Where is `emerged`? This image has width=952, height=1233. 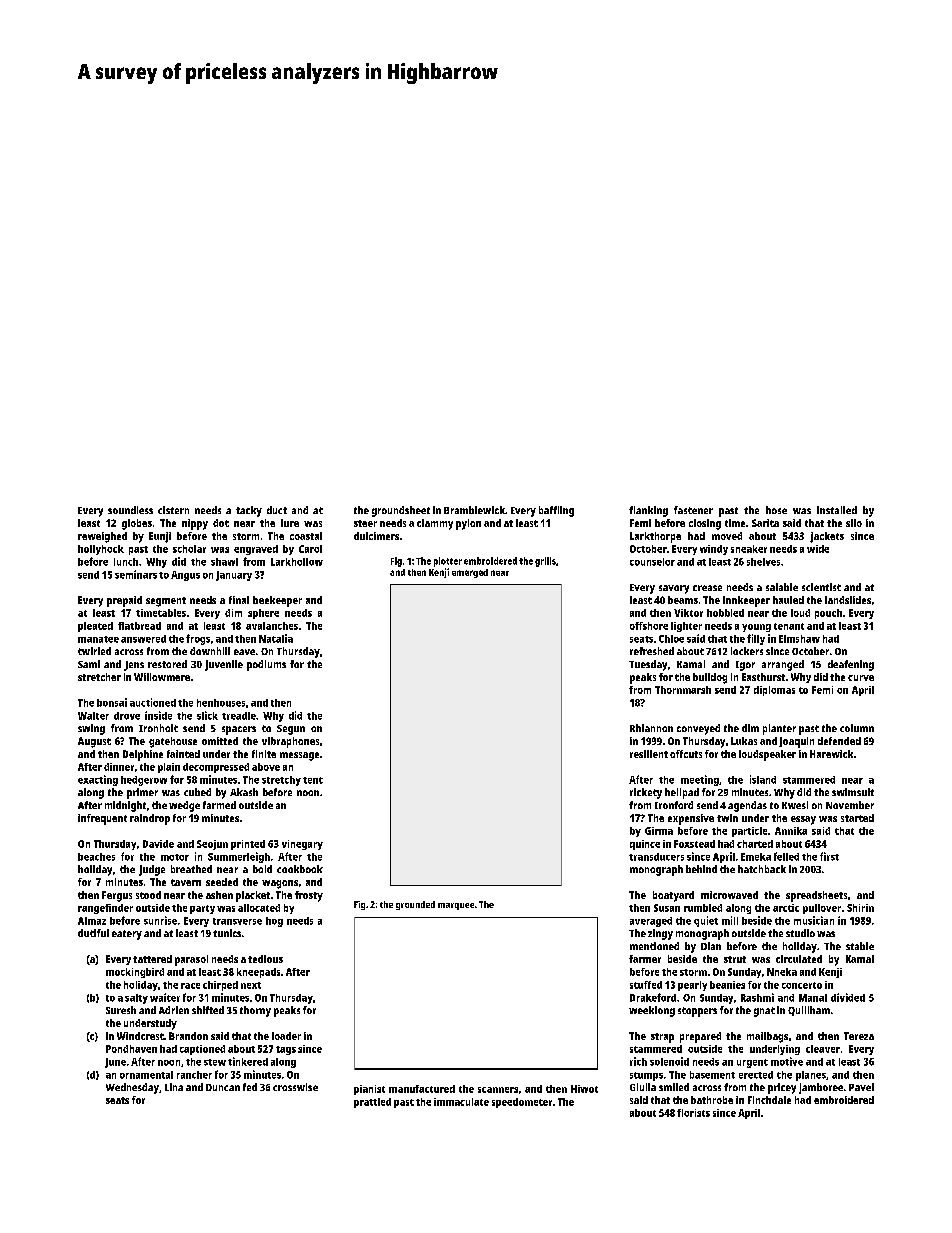
emerged is located at coordinates (470, 573).
